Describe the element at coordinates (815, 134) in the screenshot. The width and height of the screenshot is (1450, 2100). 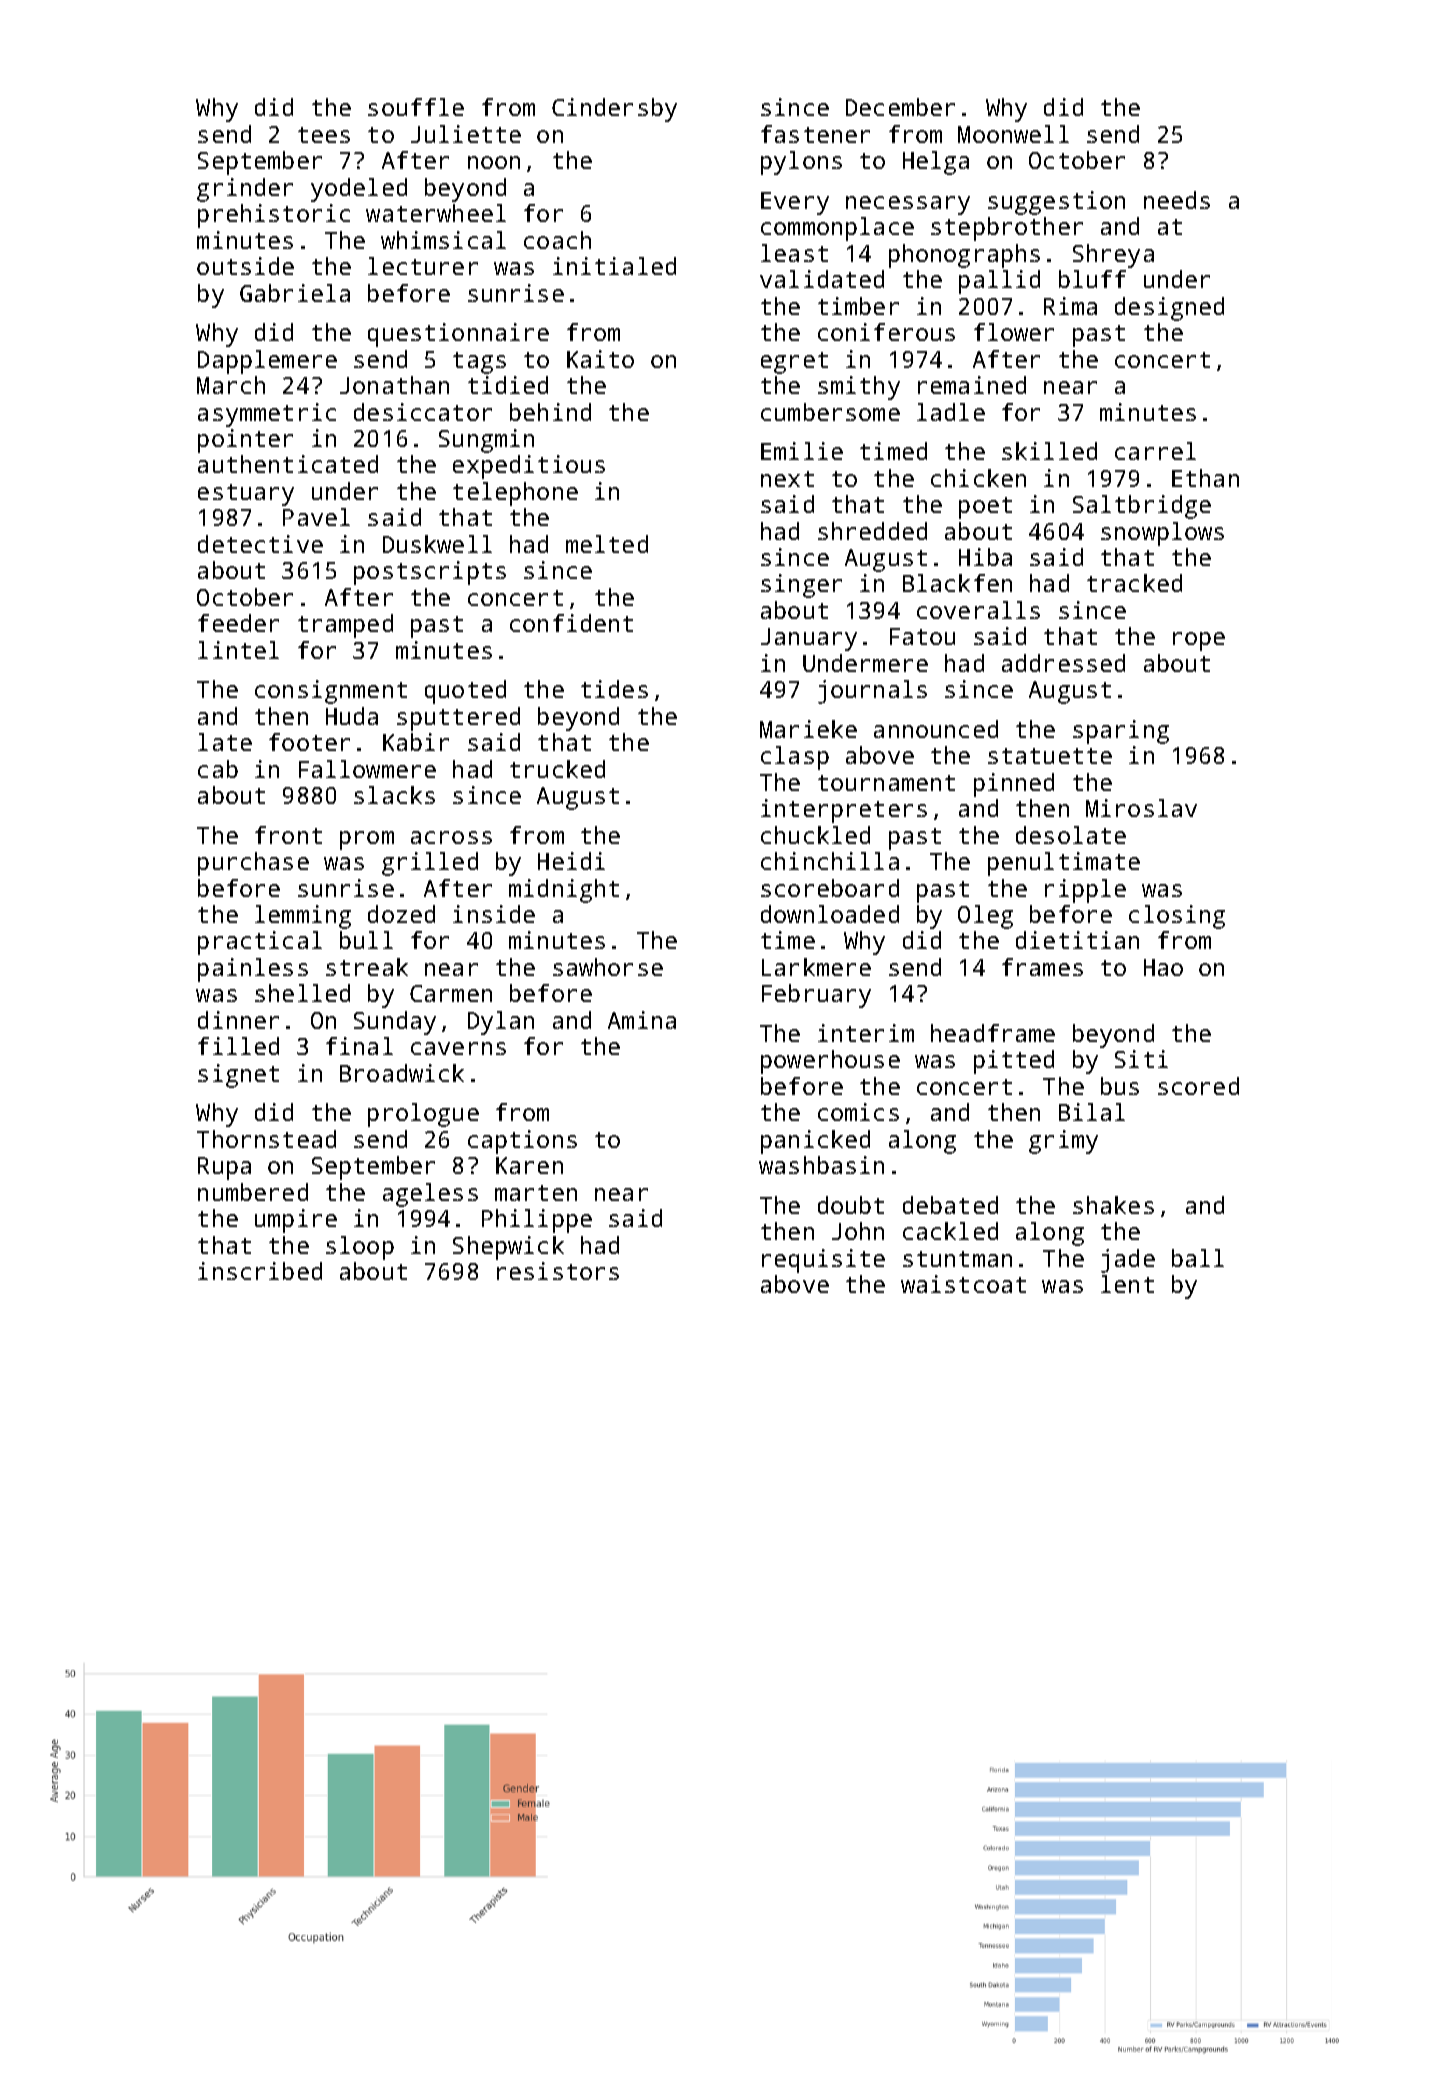
I see `fastener` at that location.
